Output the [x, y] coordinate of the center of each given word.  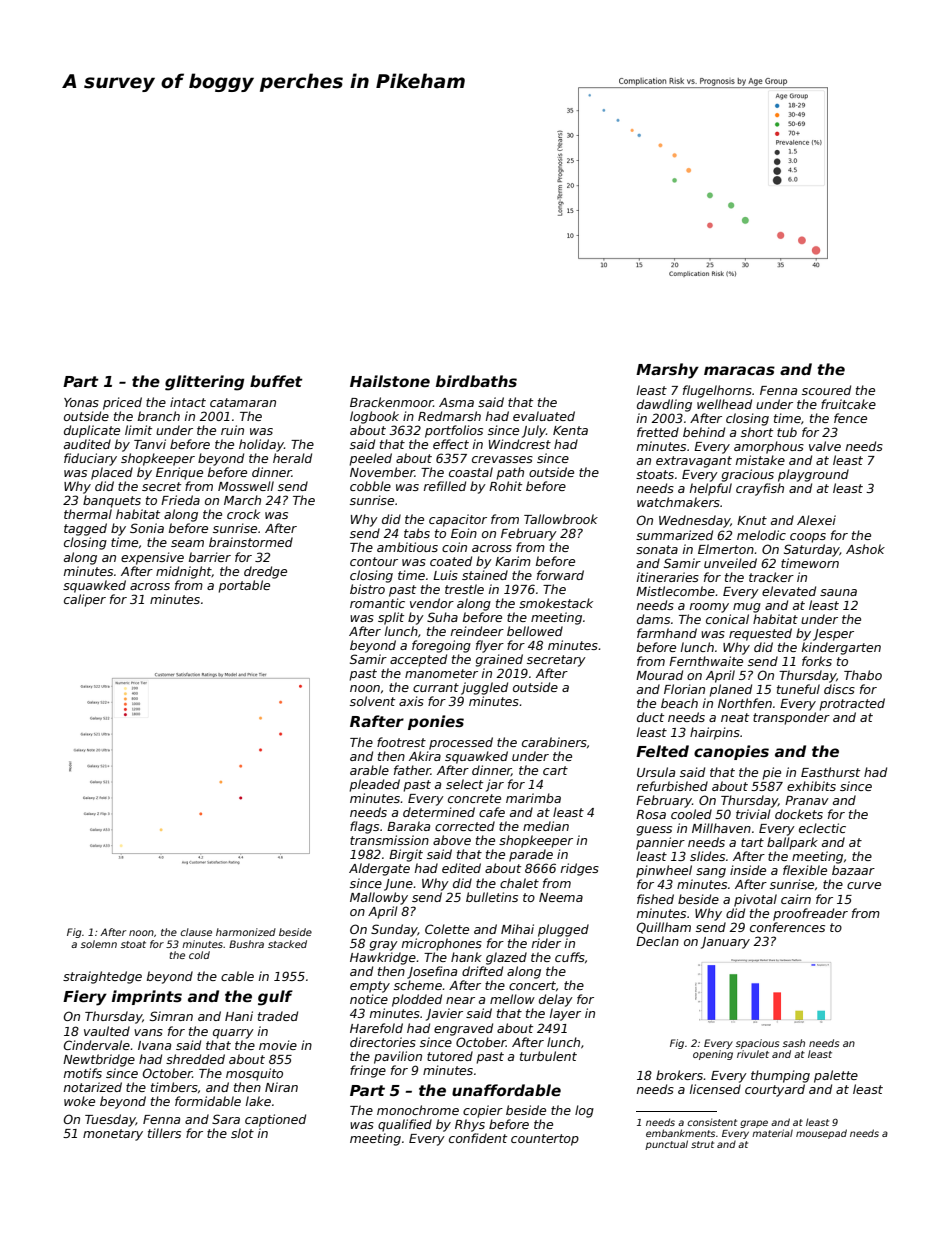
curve [864, 885]
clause [196, 932]
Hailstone [390, 381]
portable [244, 586]
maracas [739, 370]
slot [242, 1133]
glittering [204, 383]
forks [817, 661]
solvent [372, 701]
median [546, 826]
